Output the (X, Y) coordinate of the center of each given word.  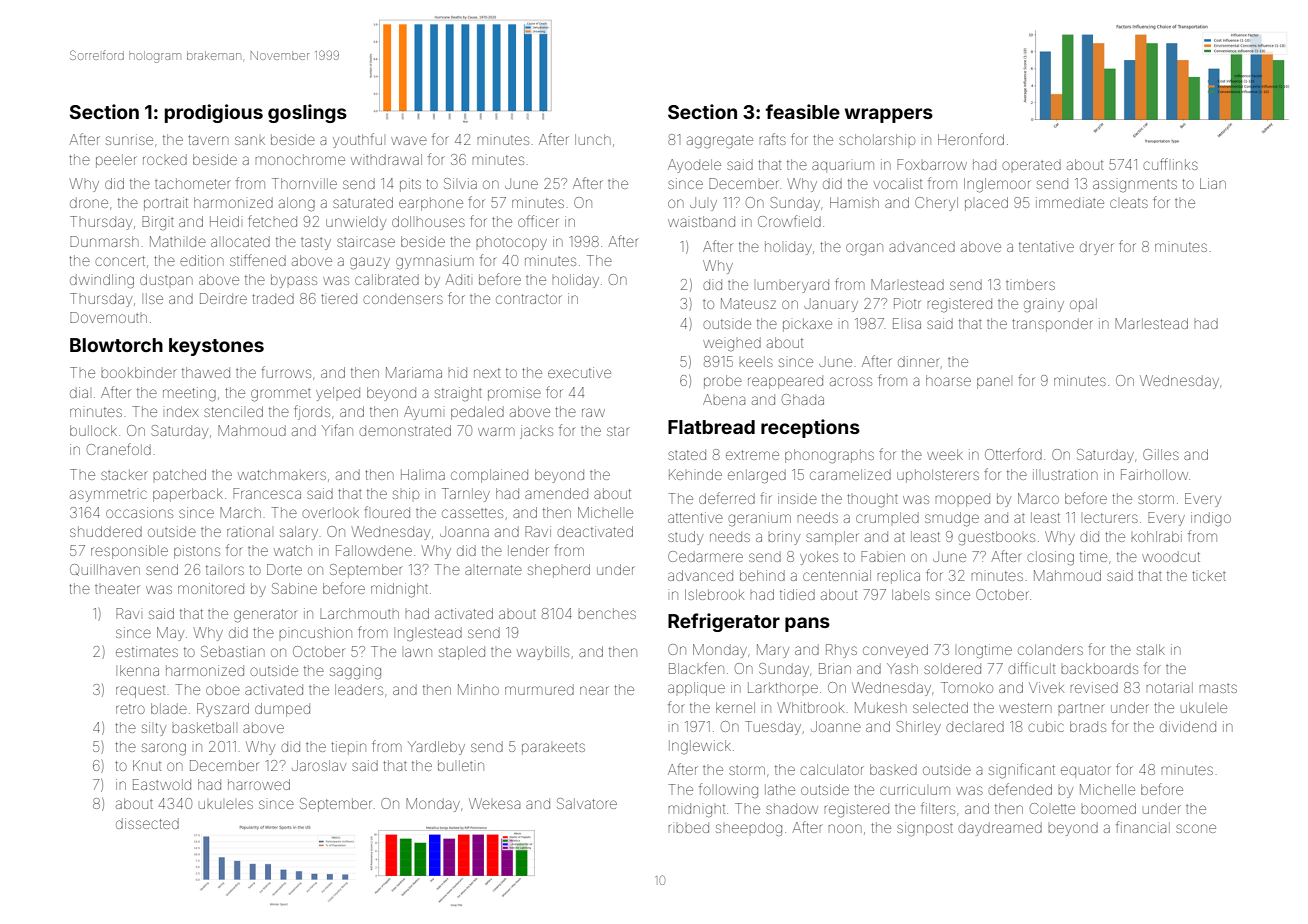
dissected (147, 823)
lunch (593, 139)
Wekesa (494, 803)
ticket (1209, 575)
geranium (759, 519)
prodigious (214, 113)
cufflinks (1170, 164)
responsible (129, 552)
